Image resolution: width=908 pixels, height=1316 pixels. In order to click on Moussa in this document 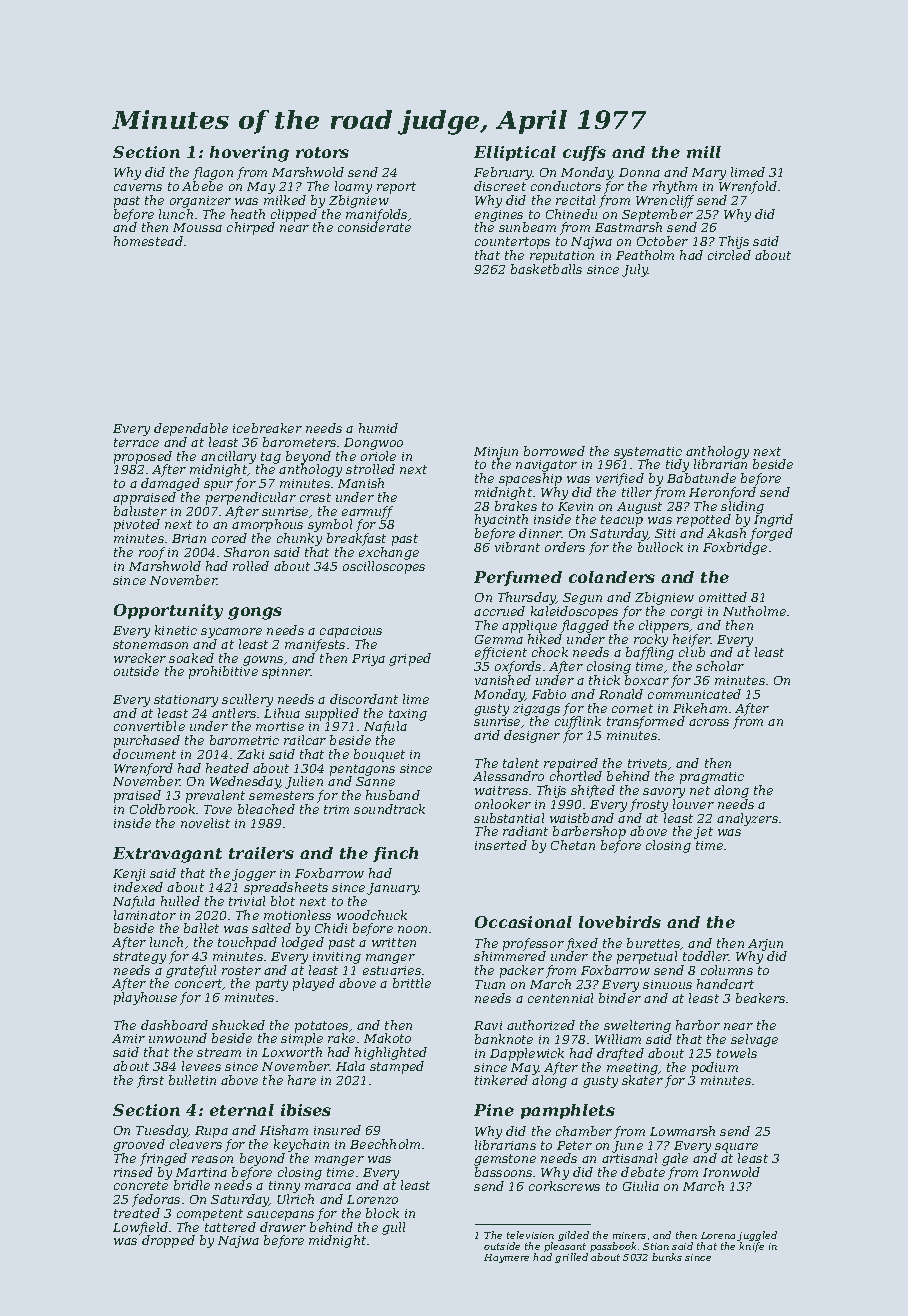, I will do `click(197, 227)`.
